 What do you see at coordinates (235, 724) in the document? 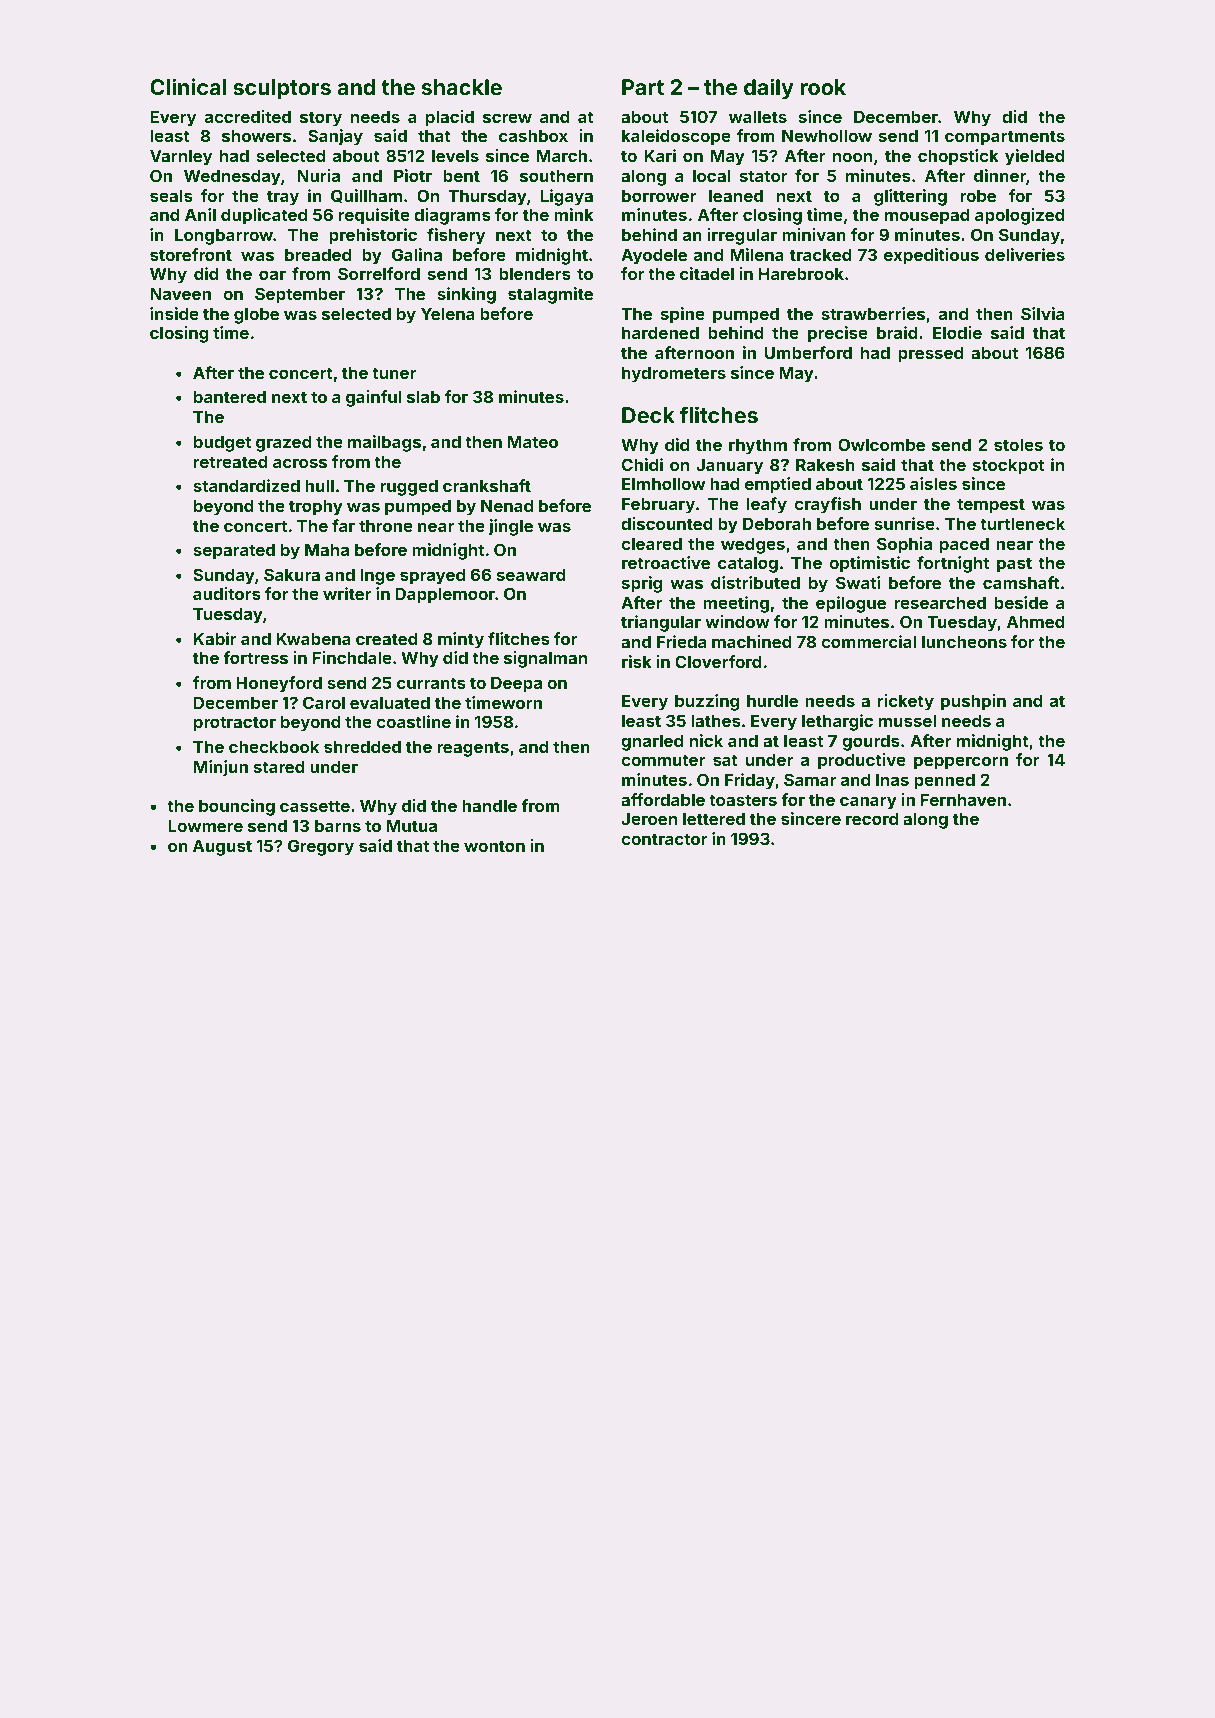
I see `protractor` at bounding box center [235, 724].
